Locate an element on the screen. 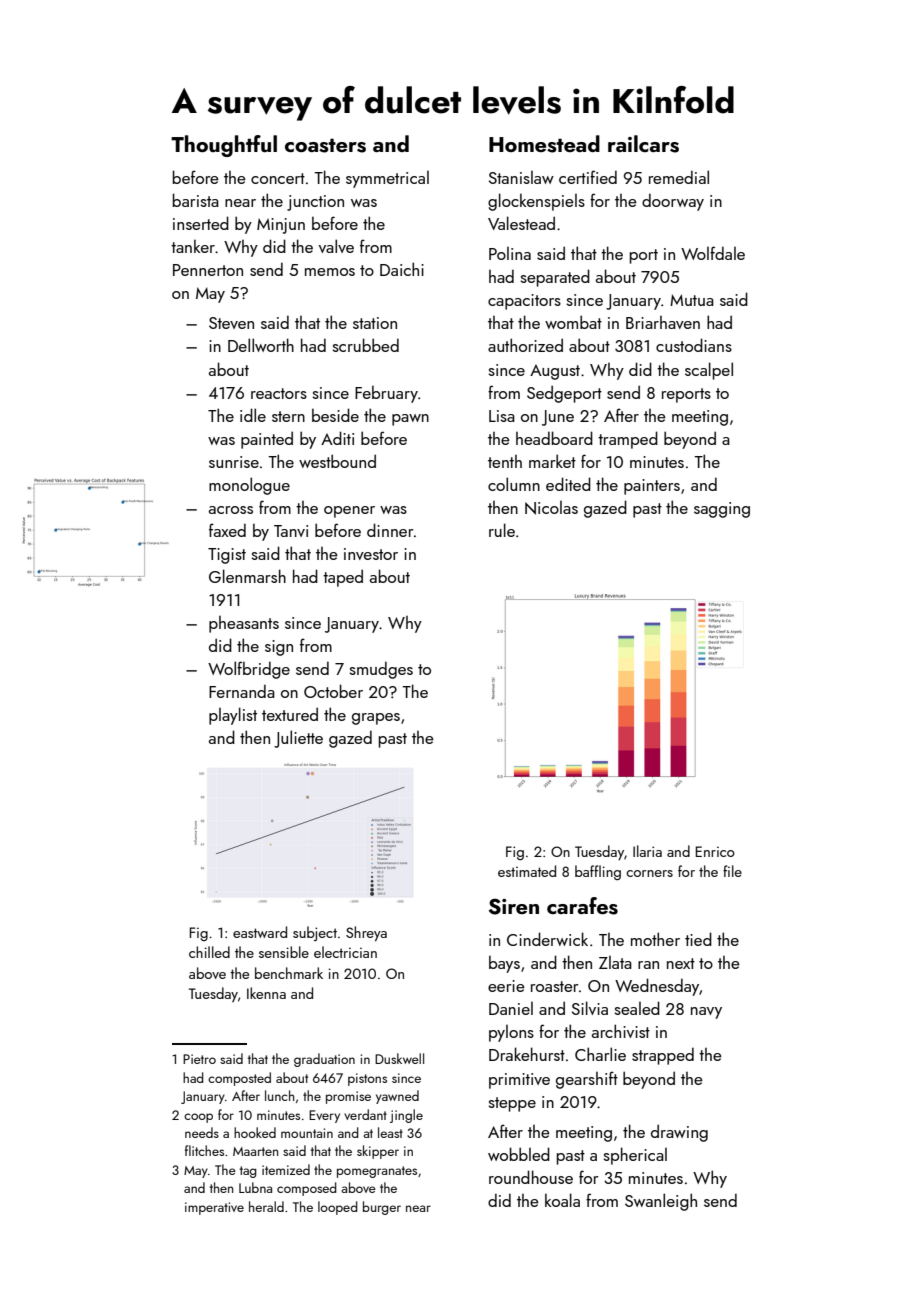  sagging is located at coordinates (722, 510).
